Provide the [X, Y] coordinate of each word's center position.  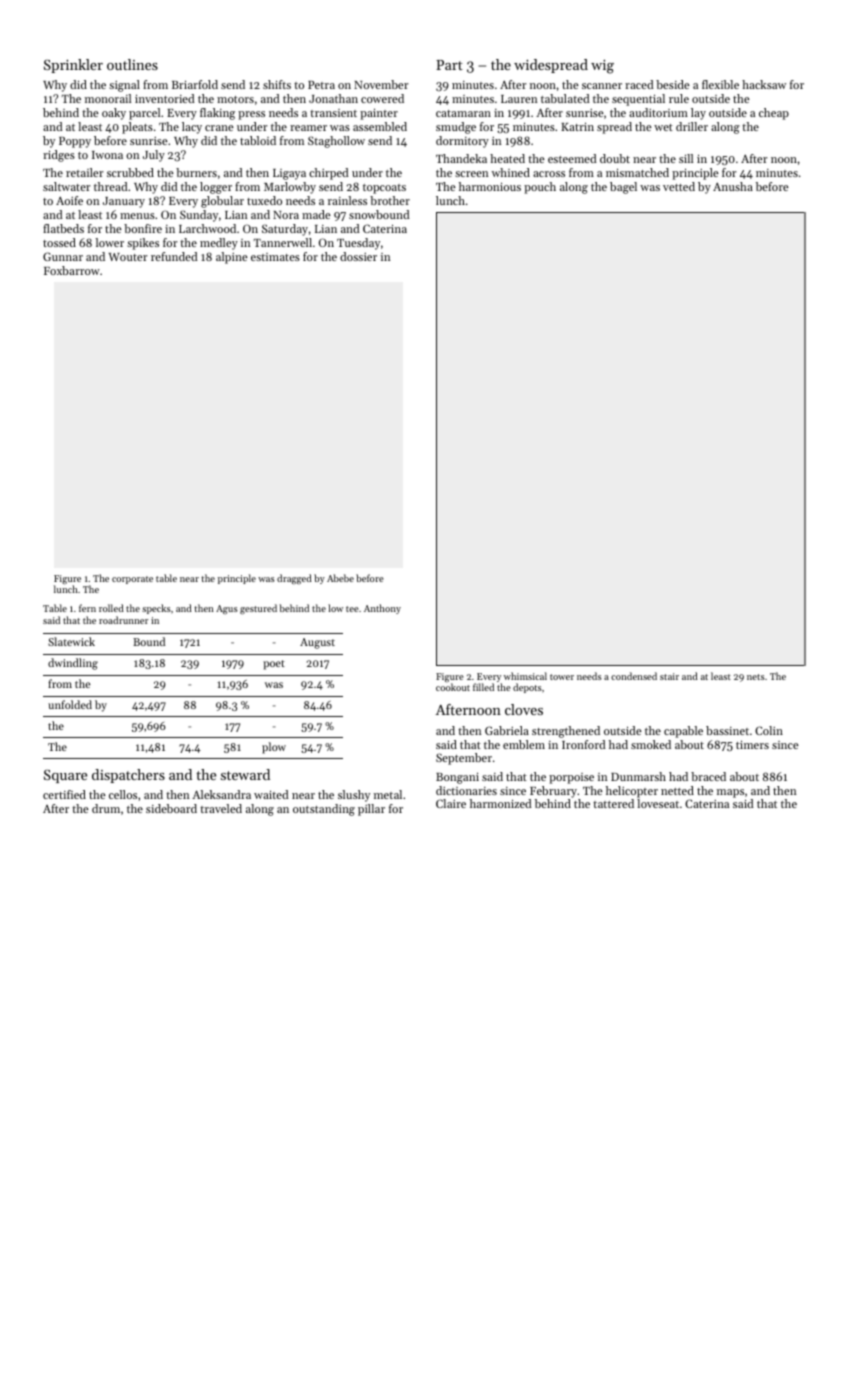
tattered [613, 803]
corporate [132, 580]
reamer [308, 128]
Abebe [340, 578]
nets [756, 677]
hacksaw [764, 84]
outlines [132, 64]
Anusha [733, 186]
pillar [371, 810]
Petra [321, 85]
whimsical [525, 676]
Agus [227, 609]
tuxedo [264, 200]
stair [669, 676]
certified [64, 794]
